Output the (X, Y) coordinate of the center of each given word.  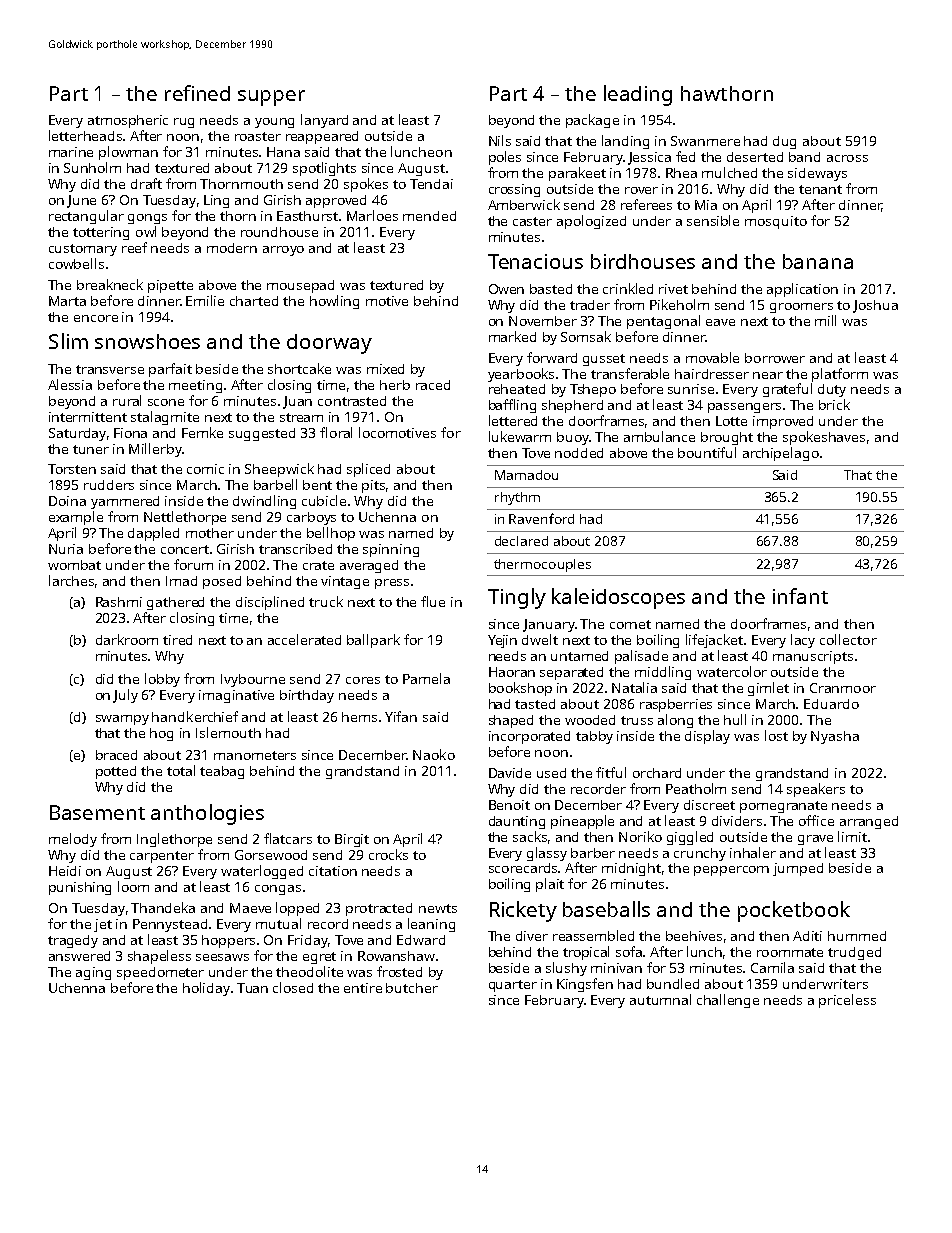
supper (271, 98)
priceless (847, 1001)
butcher (412, 988)
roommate (790, 952)
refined (197, 93)
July (125, 696)
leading (638, 95)
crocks (388, 854)
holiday (206, 989)
